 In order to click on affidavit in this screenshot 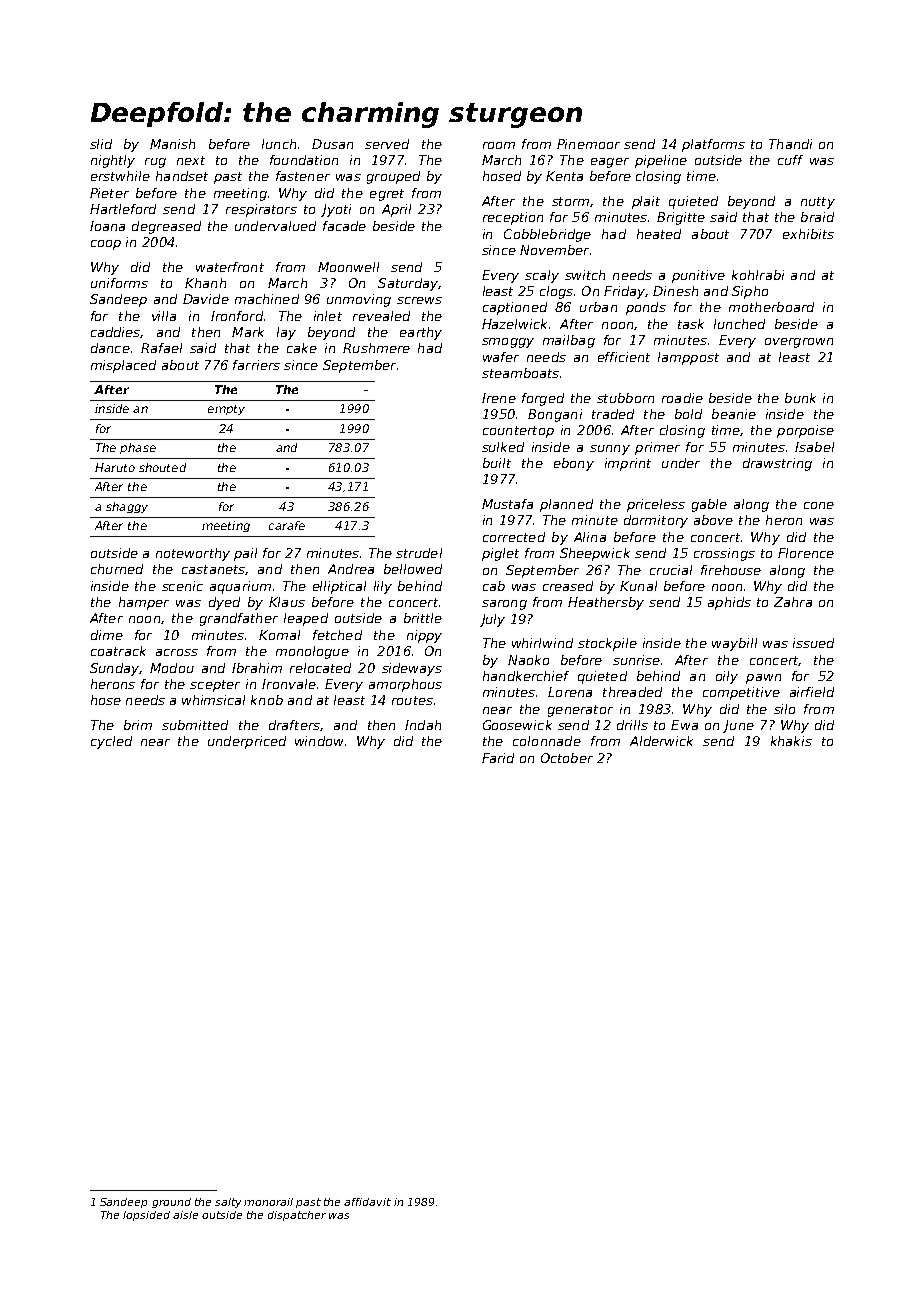, I will do `click(367, 1202)`.
